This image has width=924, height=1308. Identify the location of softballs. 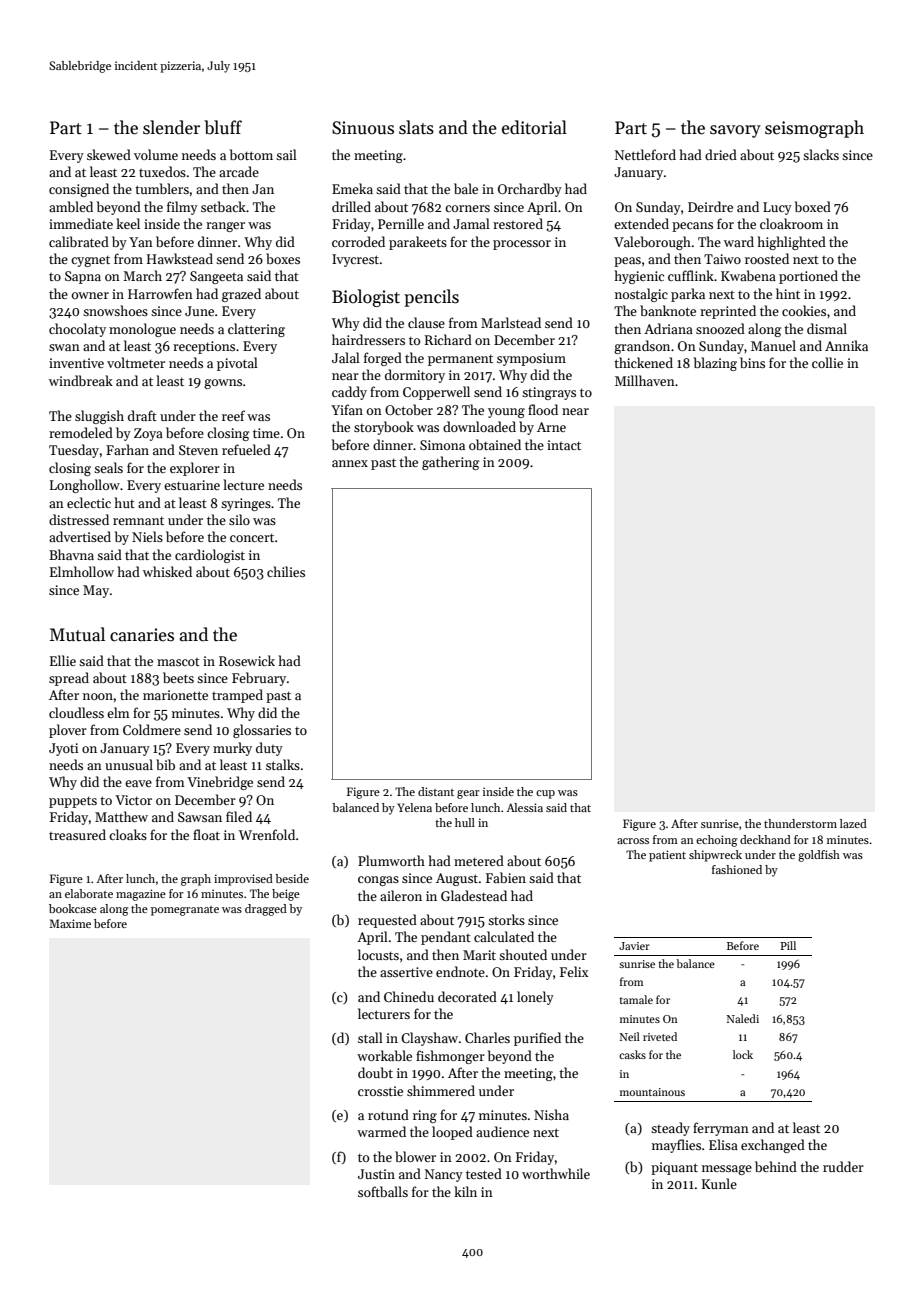
(383, 1191).
